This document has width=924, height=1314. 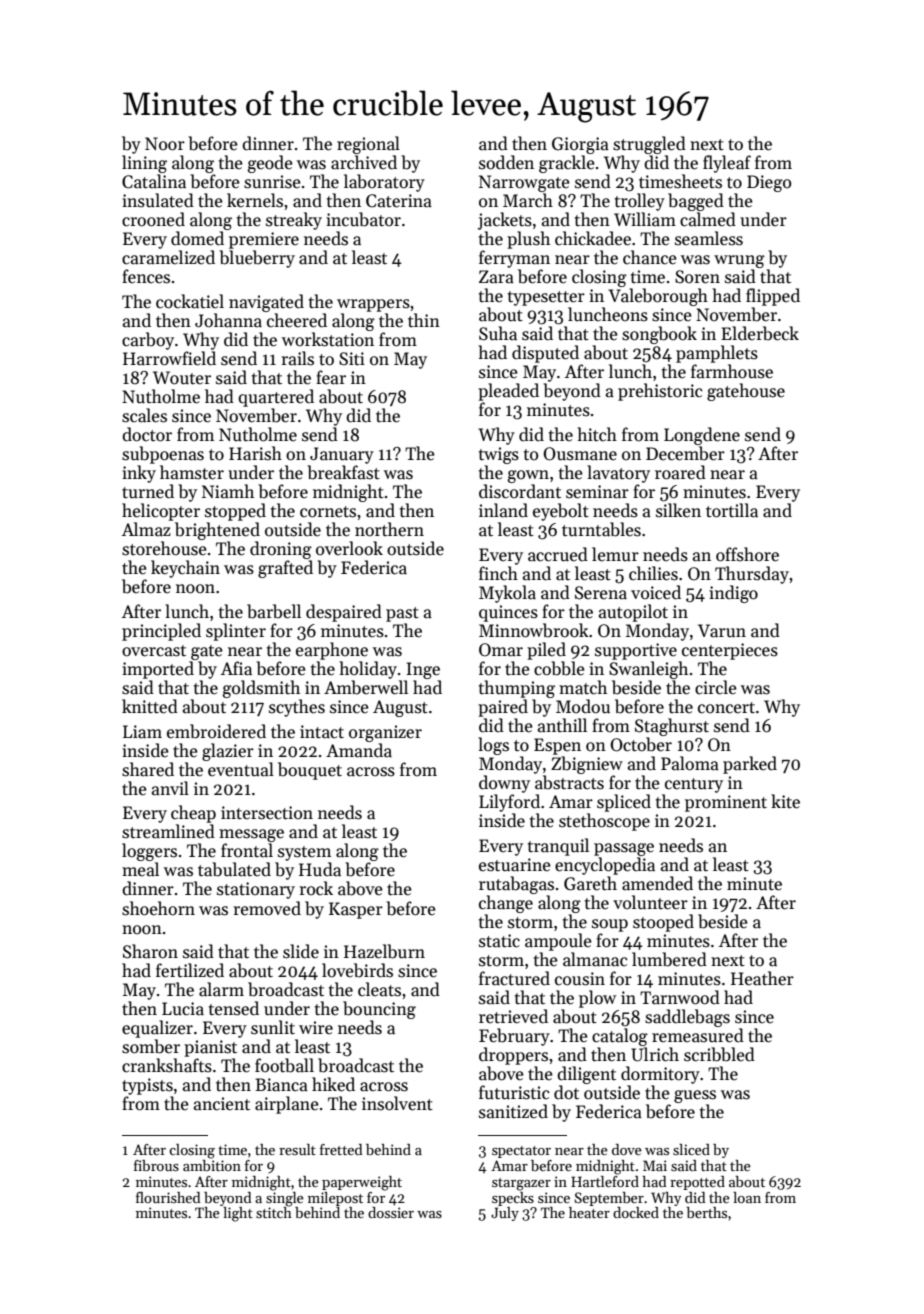 What do you see at coordinates (672, 727) in the document?
I see `Staghurst` at bounding box center [672, 727].
